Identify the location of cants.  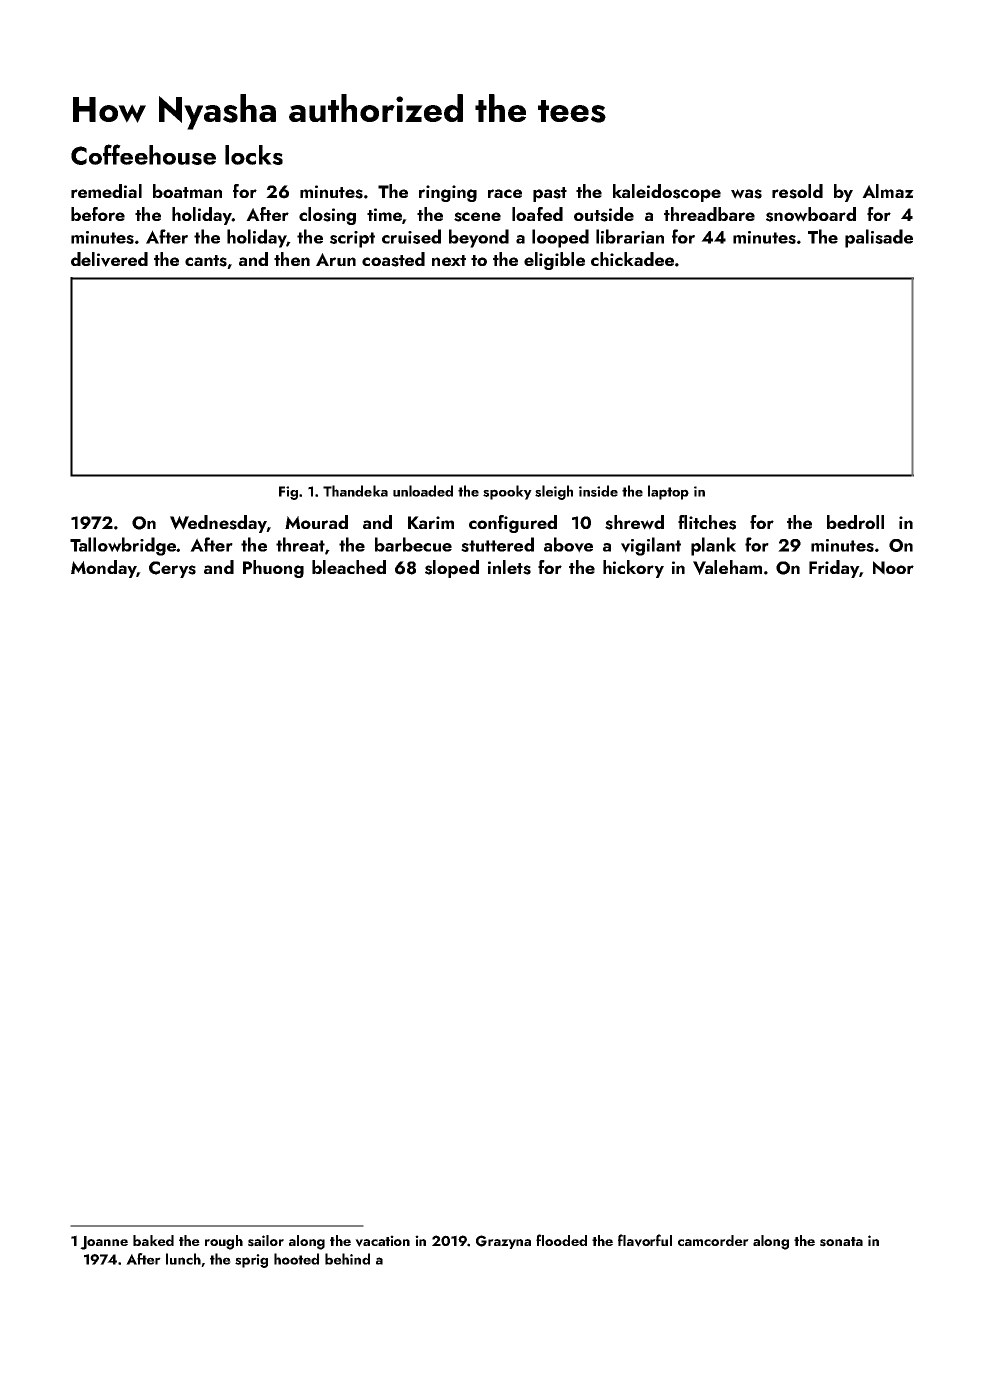
(206, 262).
